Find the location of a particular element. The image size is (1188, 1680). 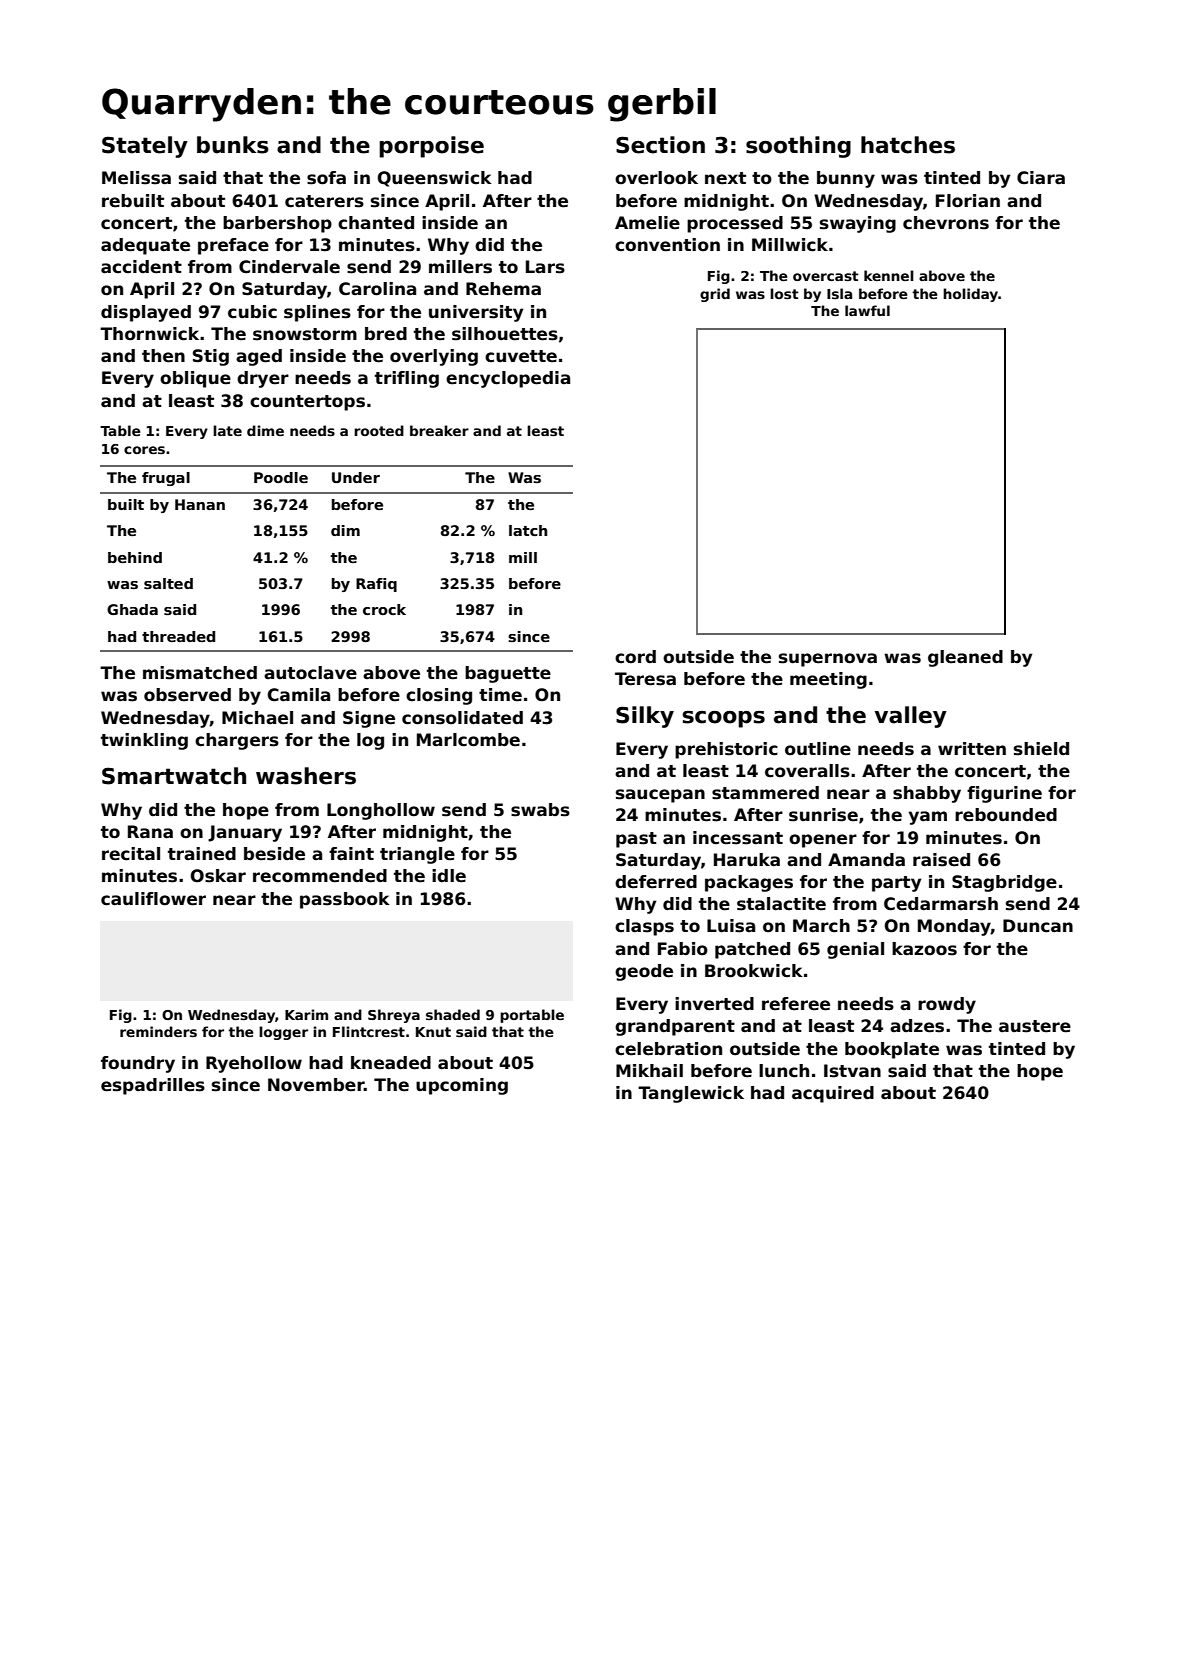

passbook is located at coordinates (345, 900).
